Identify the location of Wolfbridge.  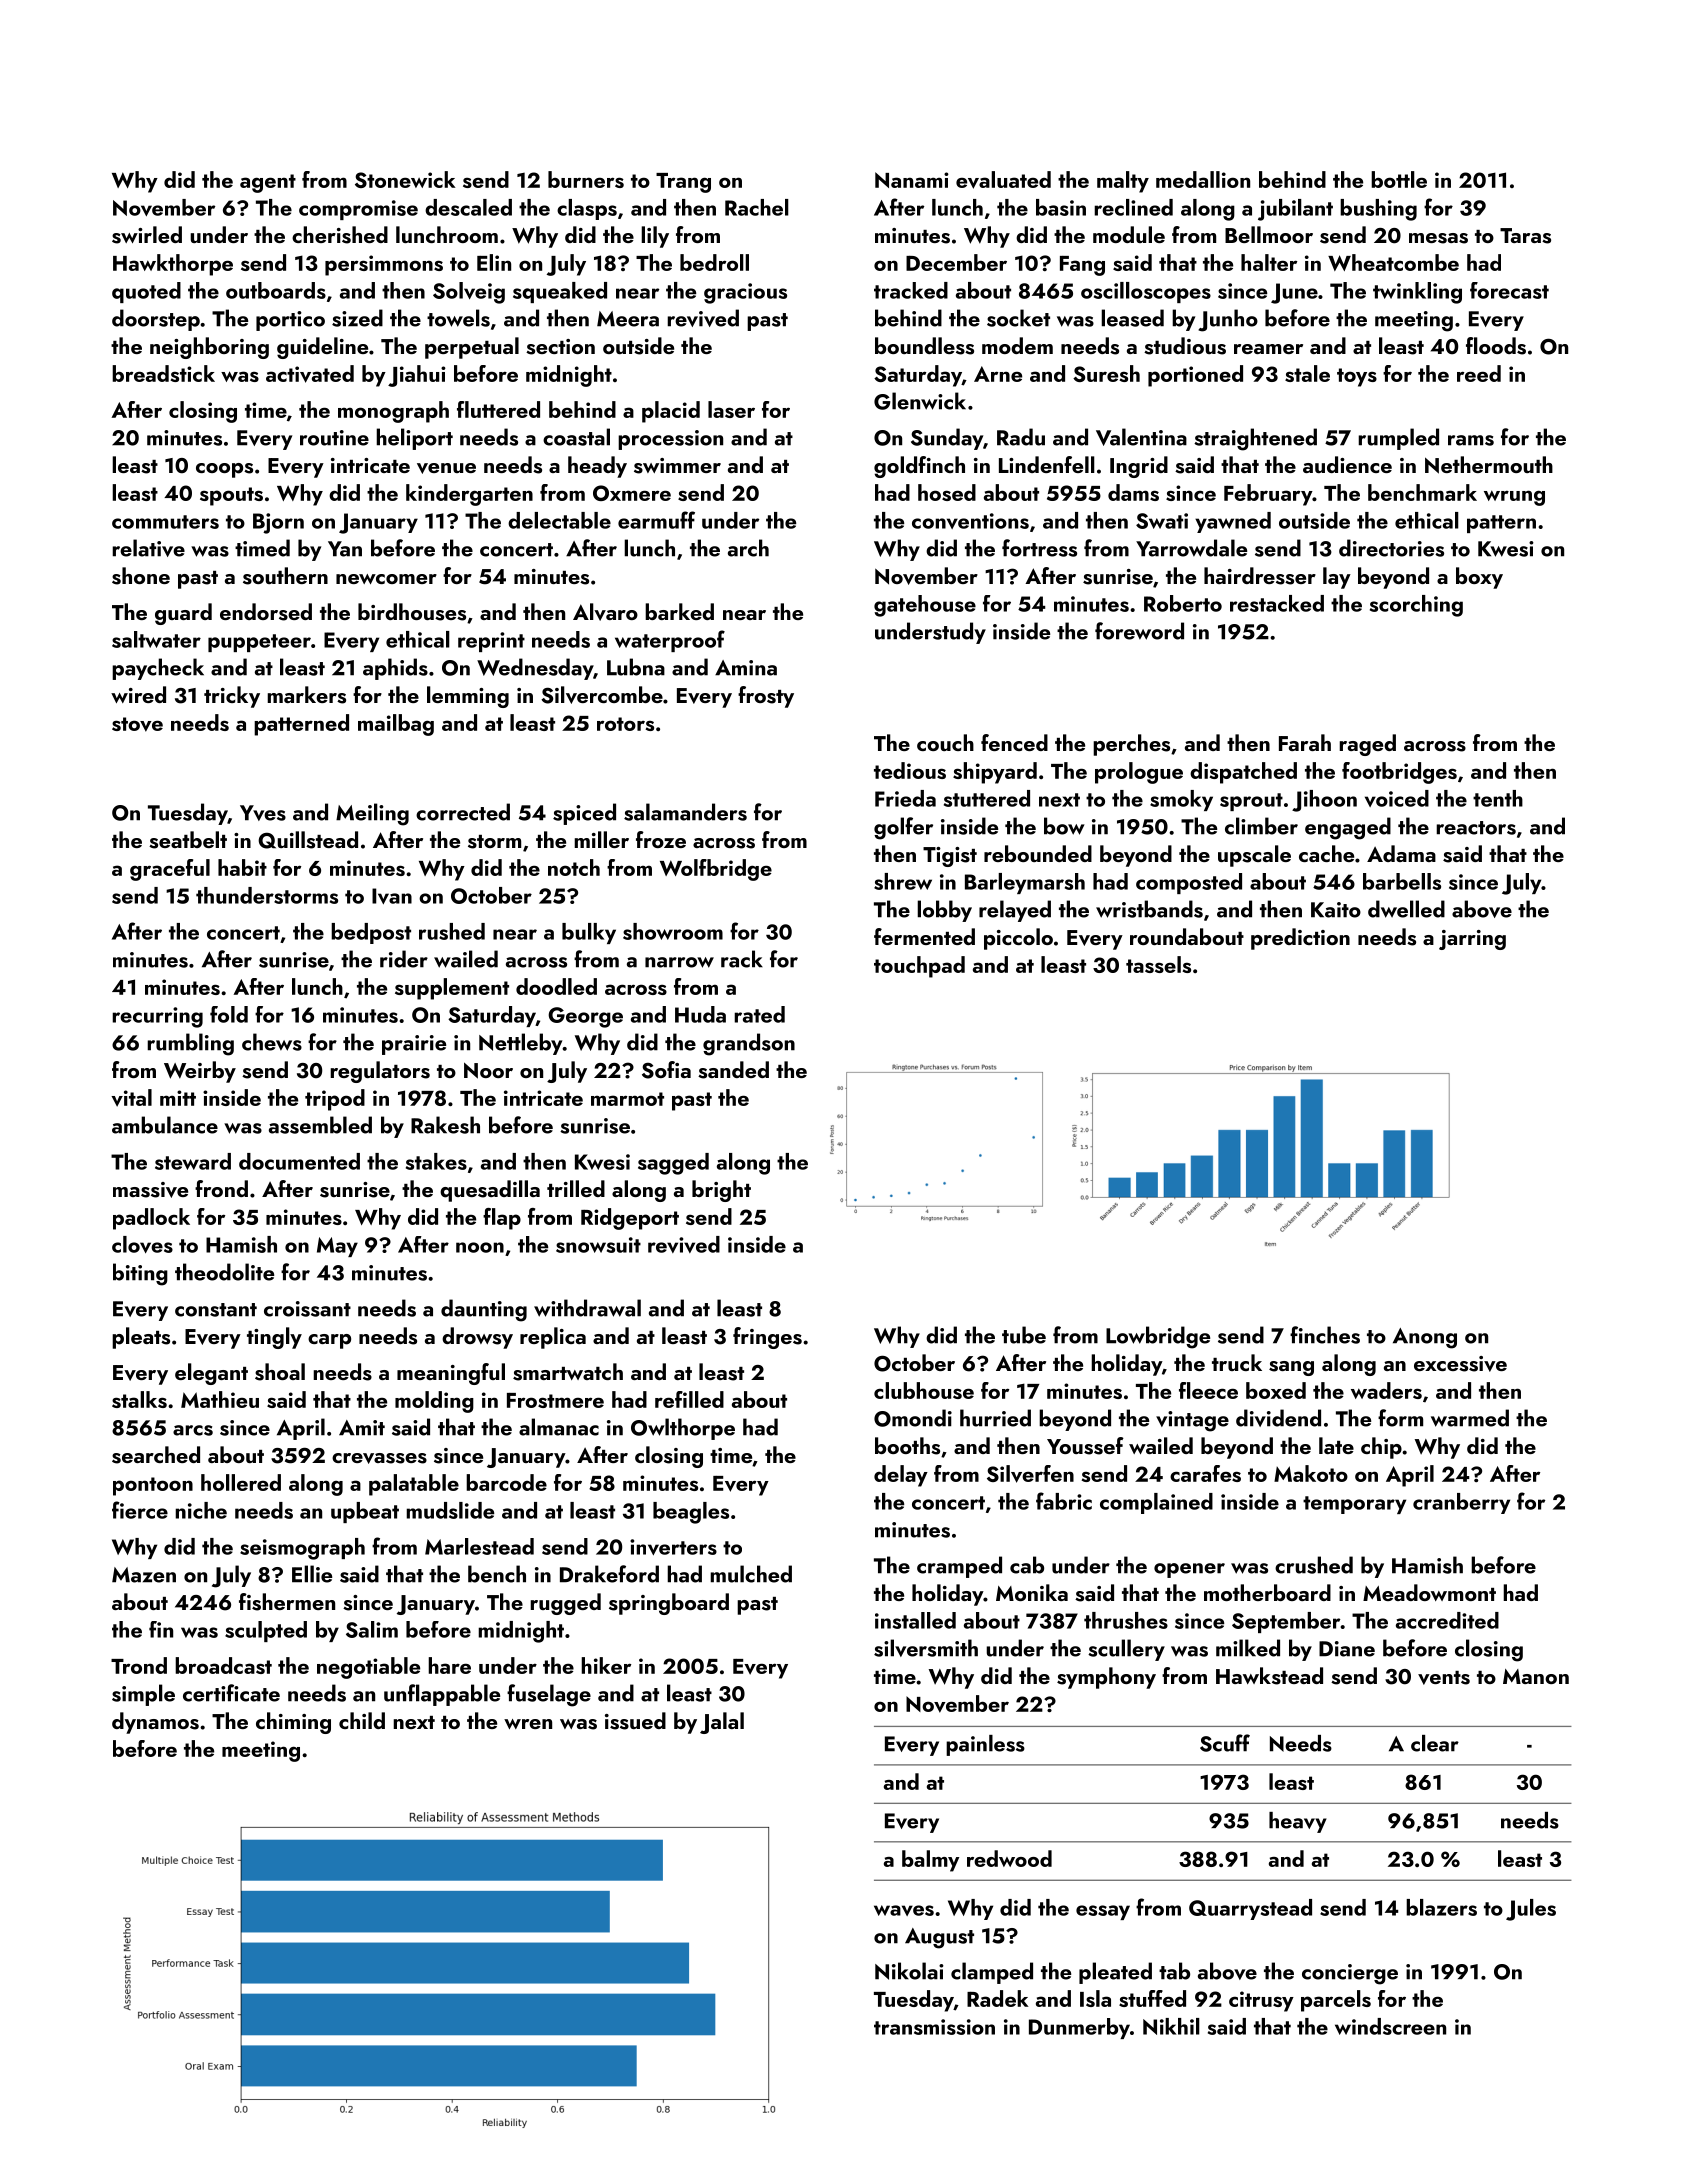
(716, 870).
